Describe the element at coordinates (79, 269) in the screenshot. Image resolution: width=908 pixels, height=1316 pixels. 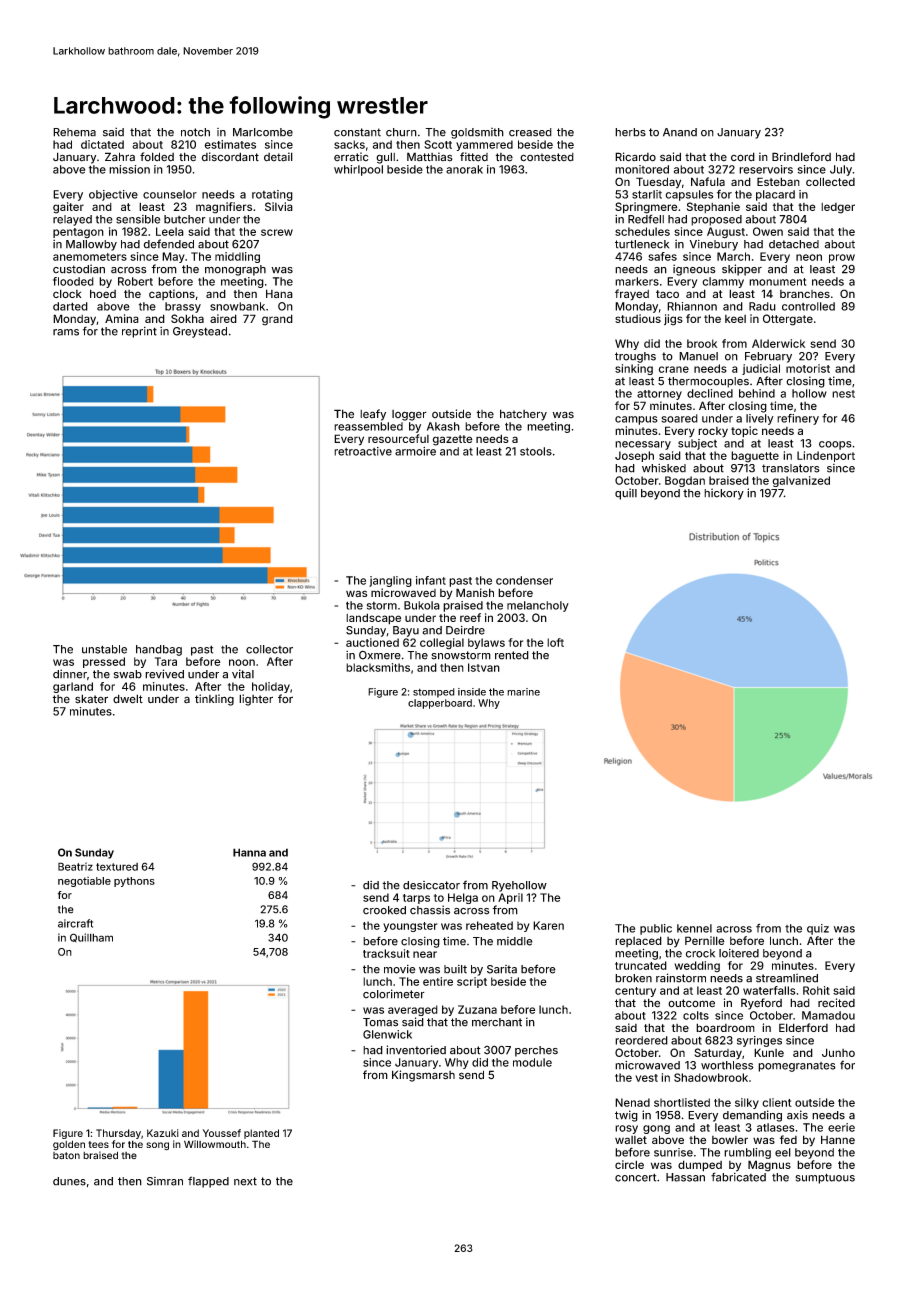
I see `custodian` at that location.
